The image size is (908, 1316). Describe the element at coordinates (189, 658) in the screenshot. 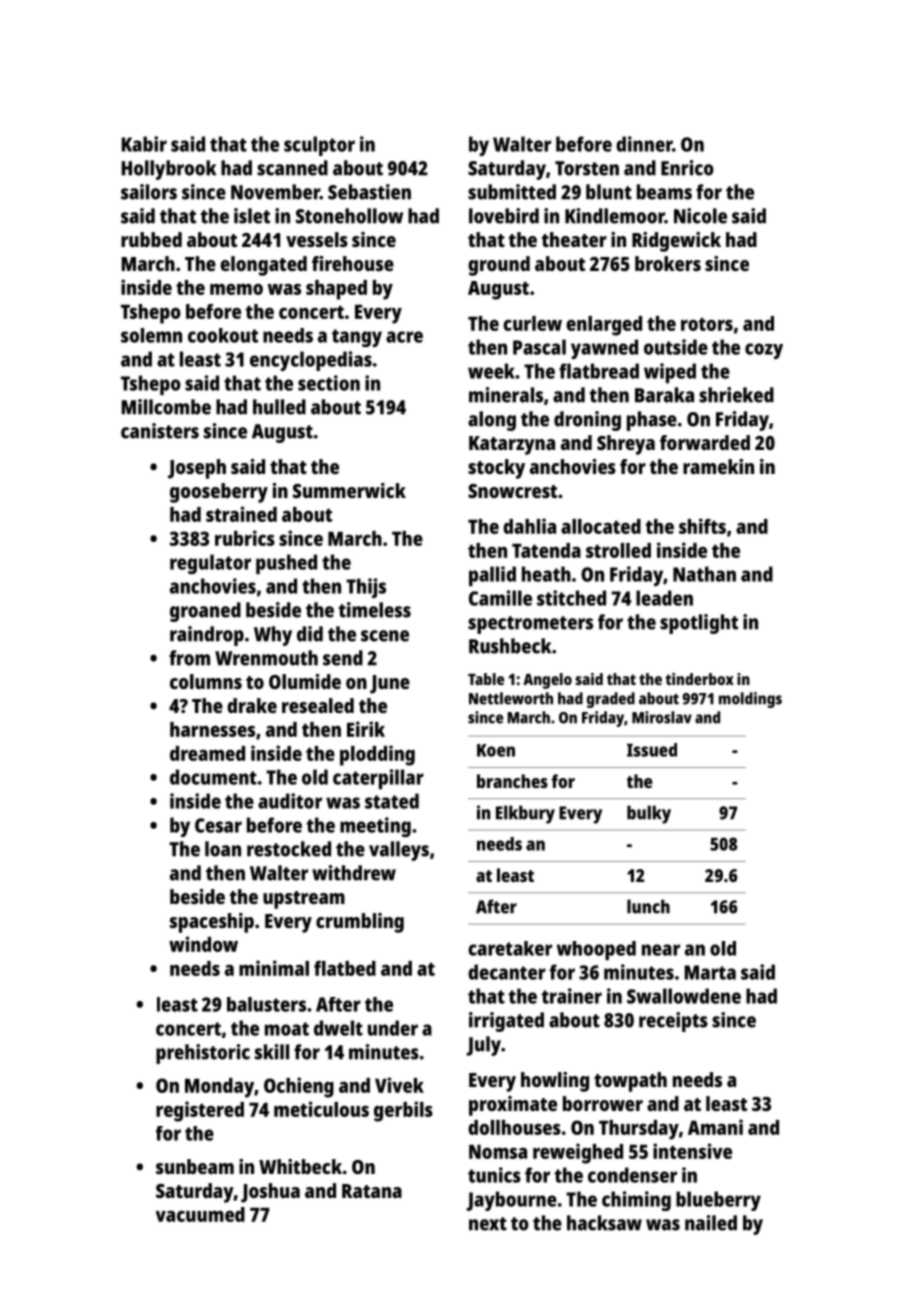

I see `from` at that location.
